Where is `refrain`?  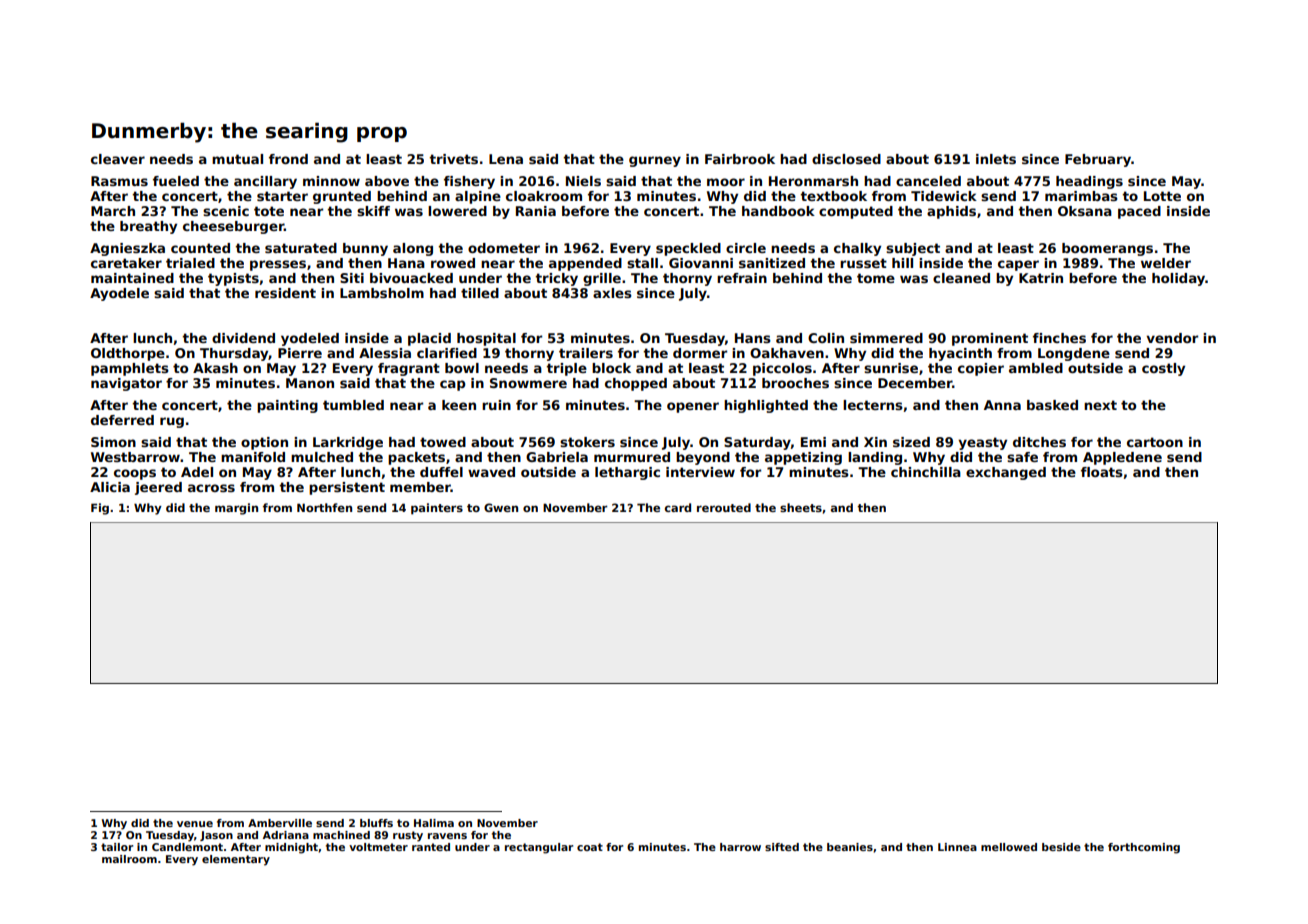 refrain is located at coordinates (742, 278).
